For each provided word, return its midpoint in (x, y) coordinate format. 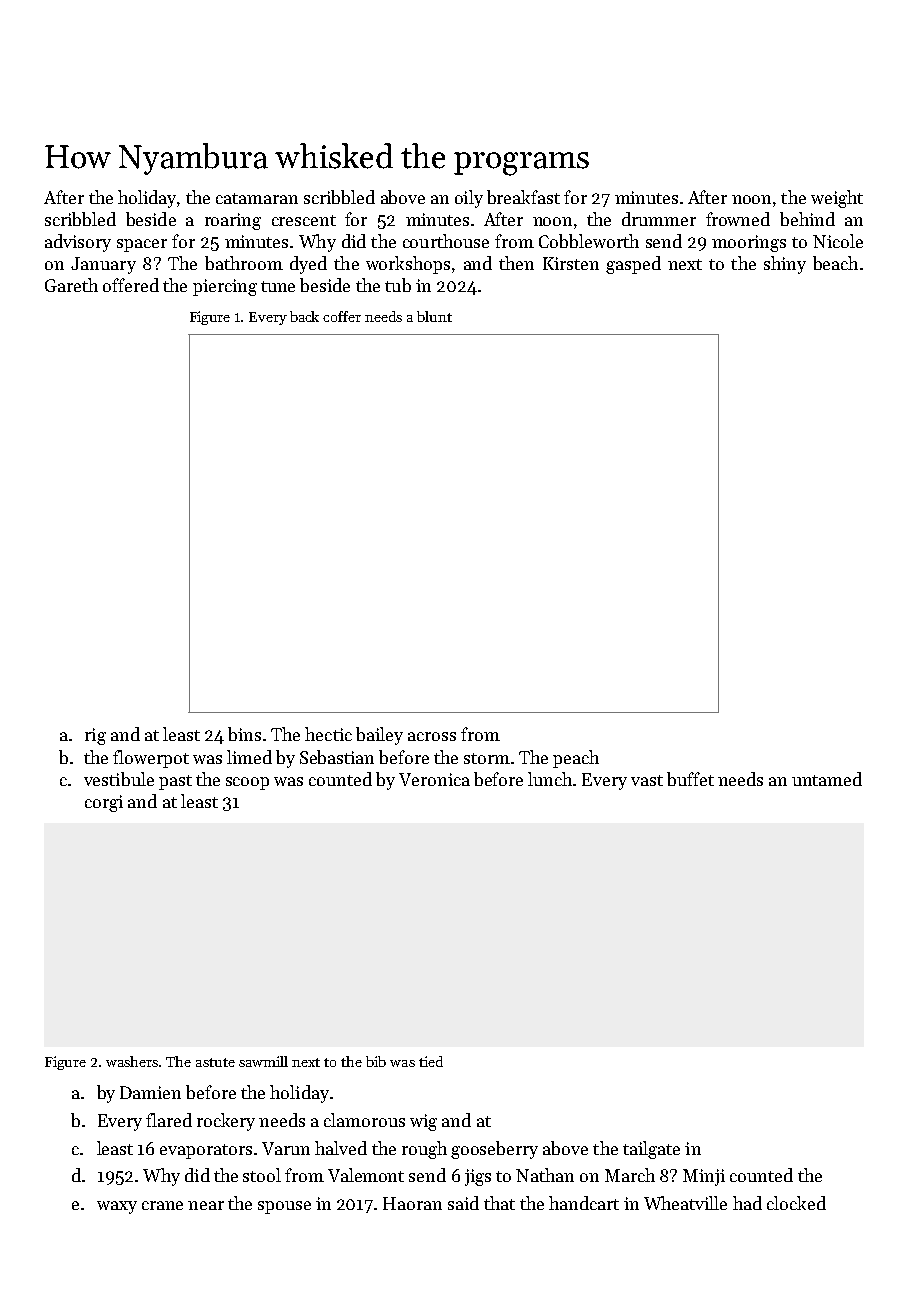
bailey (379, 736)
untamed (827, 779)
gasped (633, 265)
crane (162, 1205)
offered (131, 285)
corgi (104, 803)
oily (469, 199)
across (432, 736)
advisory (78, 243)
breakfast (523, 197)
